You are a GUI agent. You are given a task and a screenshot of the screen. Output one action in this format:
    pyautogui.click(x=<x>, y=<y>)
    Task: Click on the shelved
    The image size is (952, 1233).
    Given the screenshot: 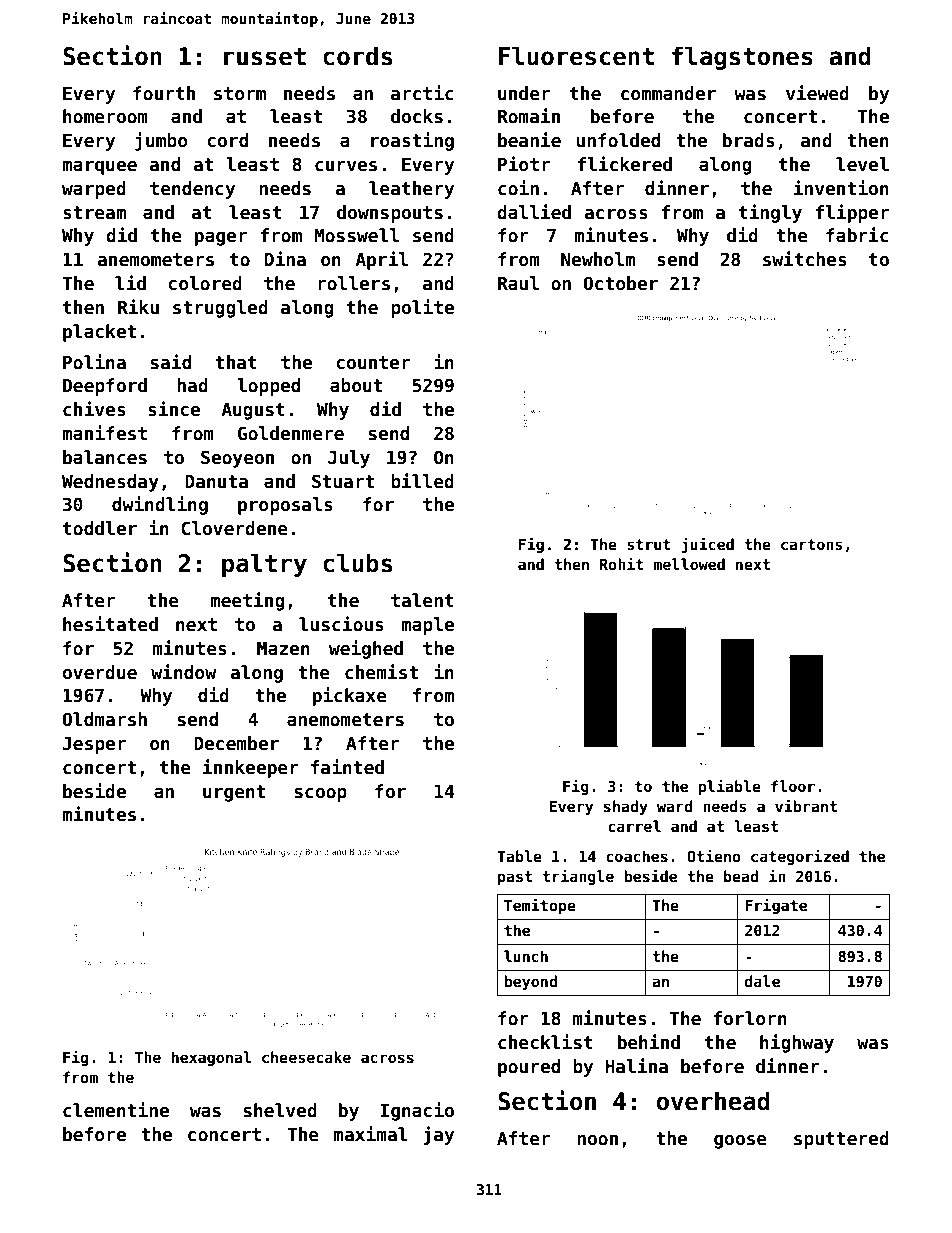 What is the action you would take?
    pyautogui.click(x=280, y=1110)
